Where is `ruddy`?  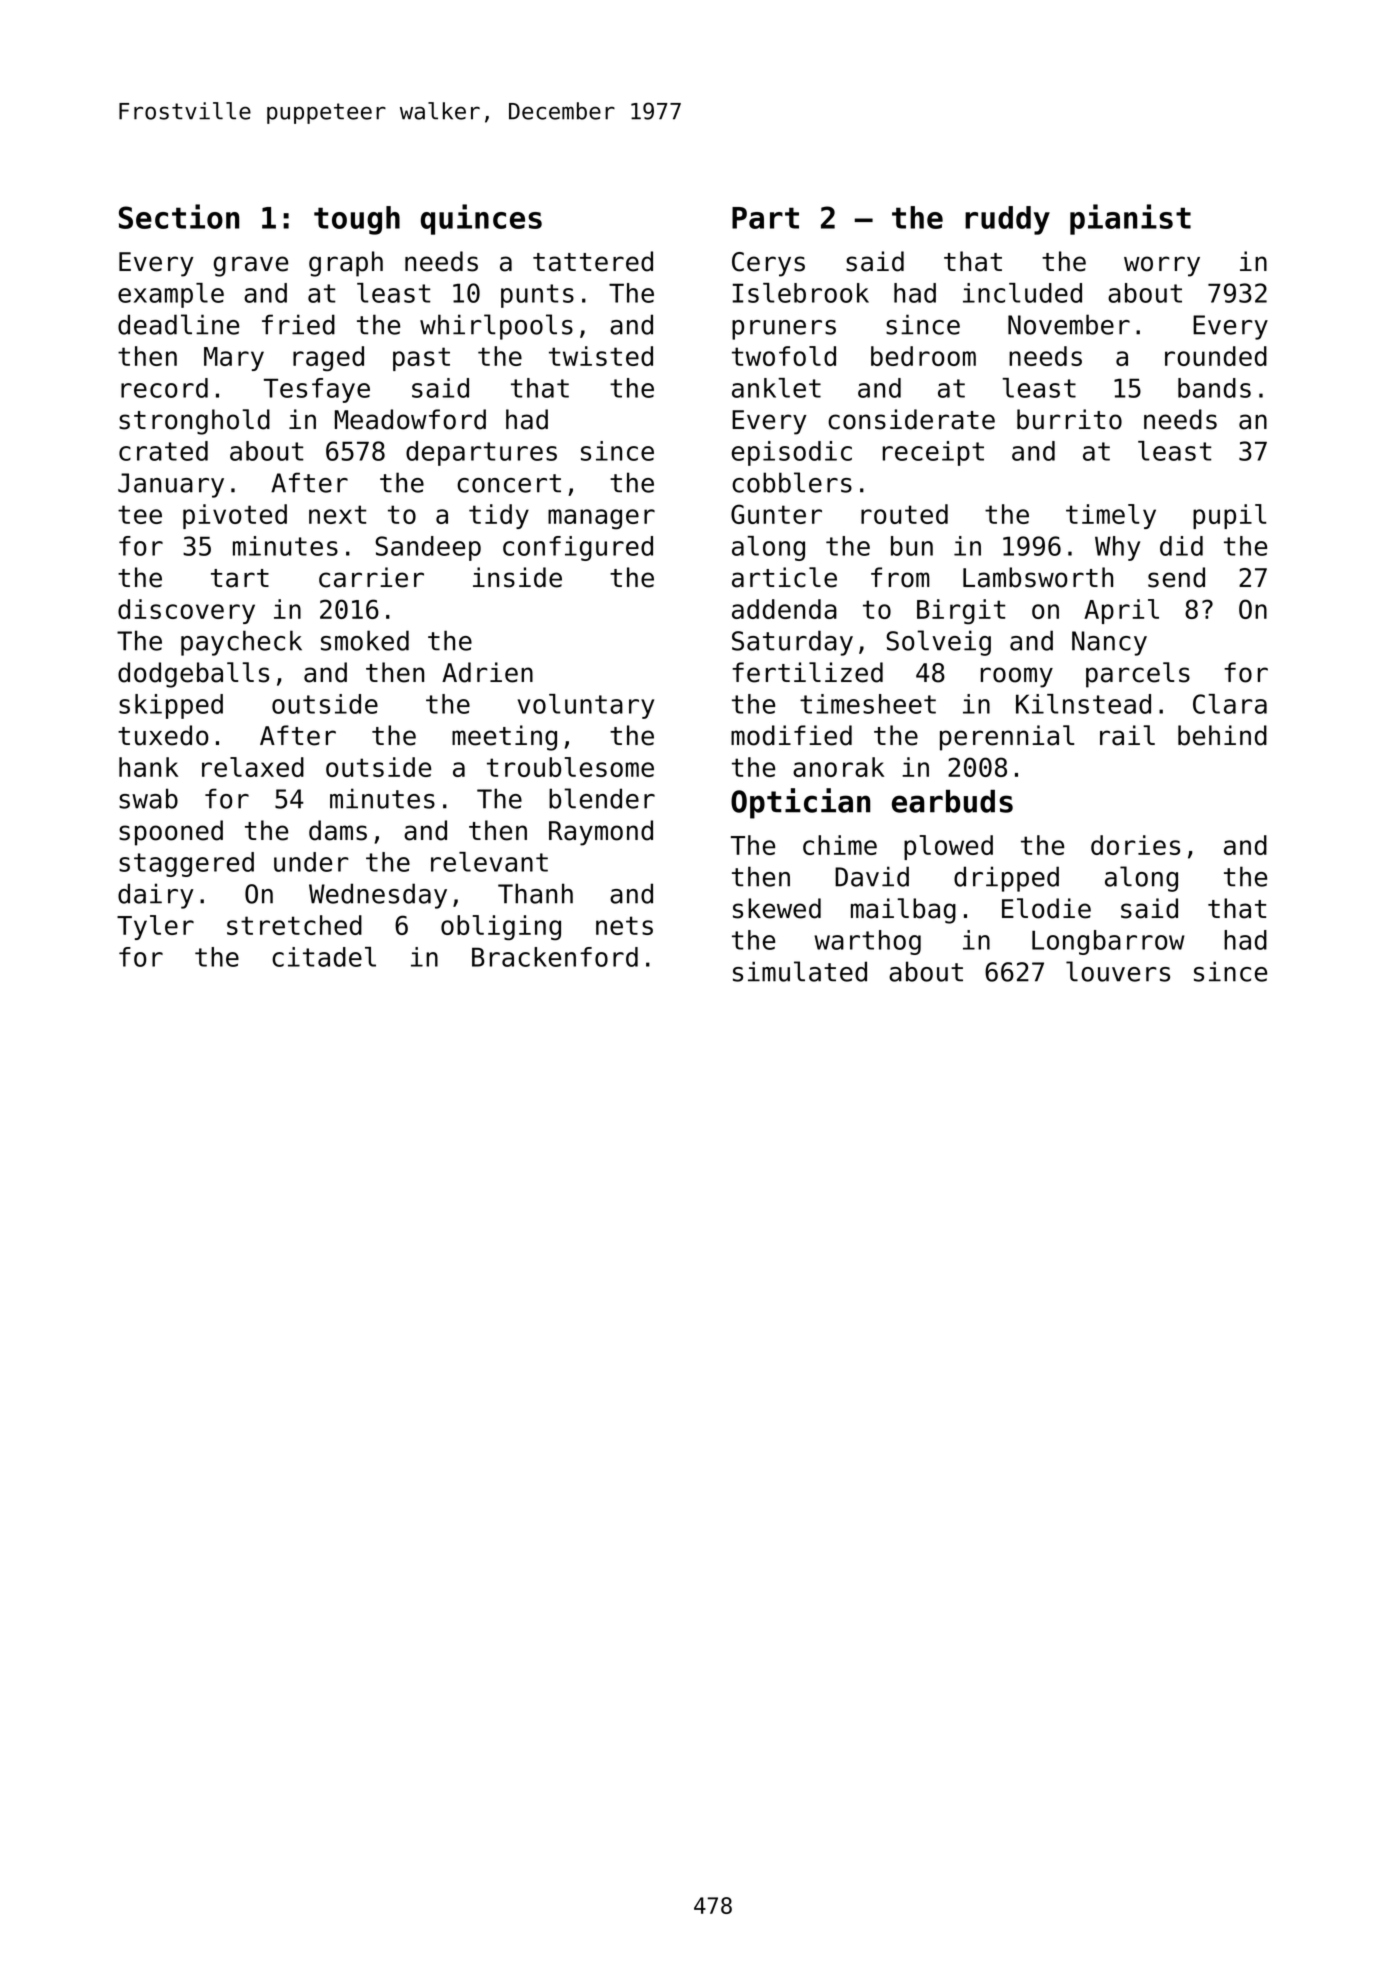 ruddy is located at coordinates (1007, 220).
